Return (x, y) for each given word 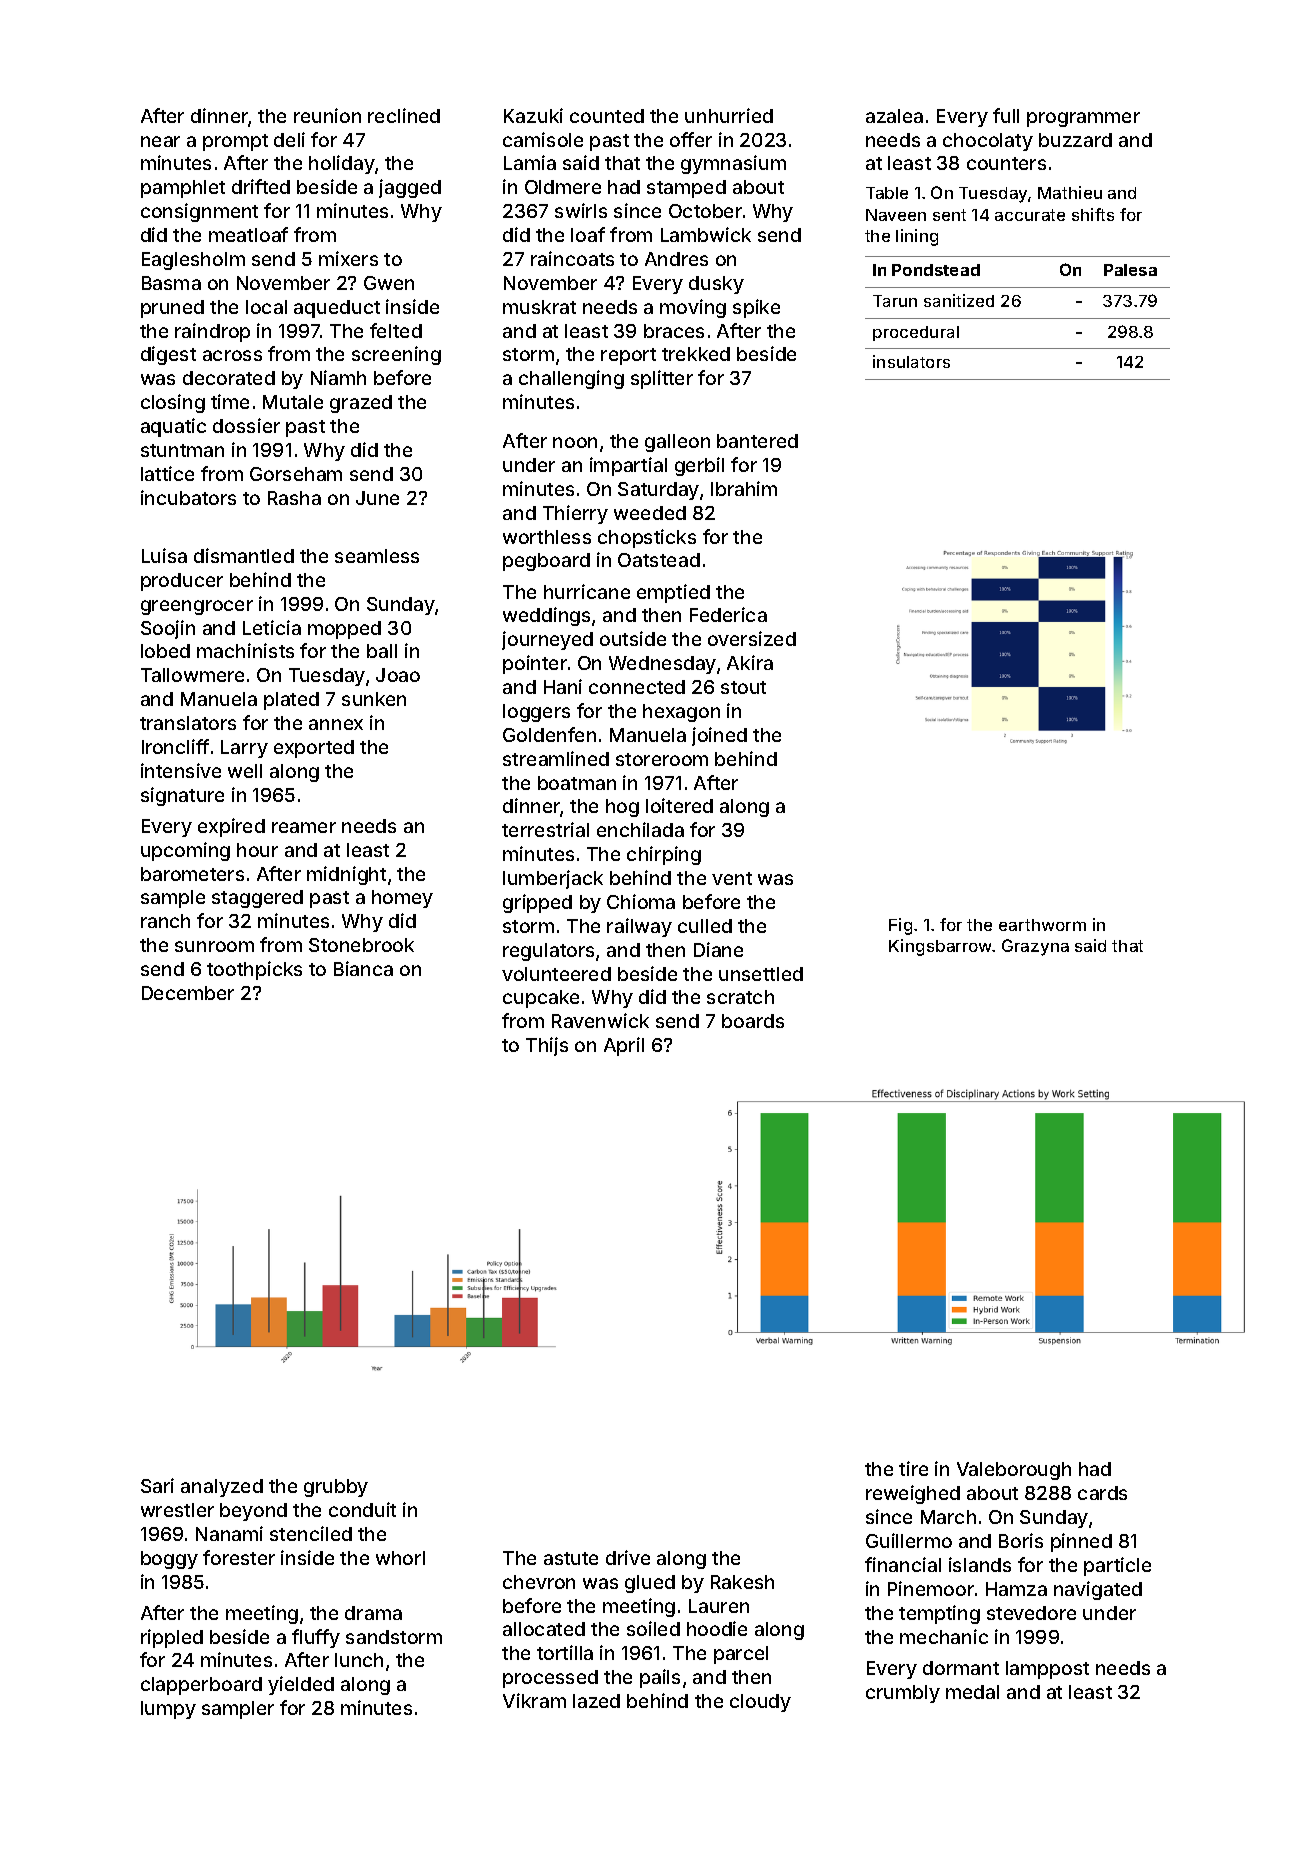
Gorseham (296, 474)
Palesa (1130, 270)
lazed (596, 1701)
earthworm (1042, 925)
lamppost (1047, 1670)
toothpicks (254, 970)
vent (732, 878)
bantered (757, 441)
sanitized (959, 300)
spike (756, 308)
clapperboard (201, 1686)
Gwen (389, 283)
